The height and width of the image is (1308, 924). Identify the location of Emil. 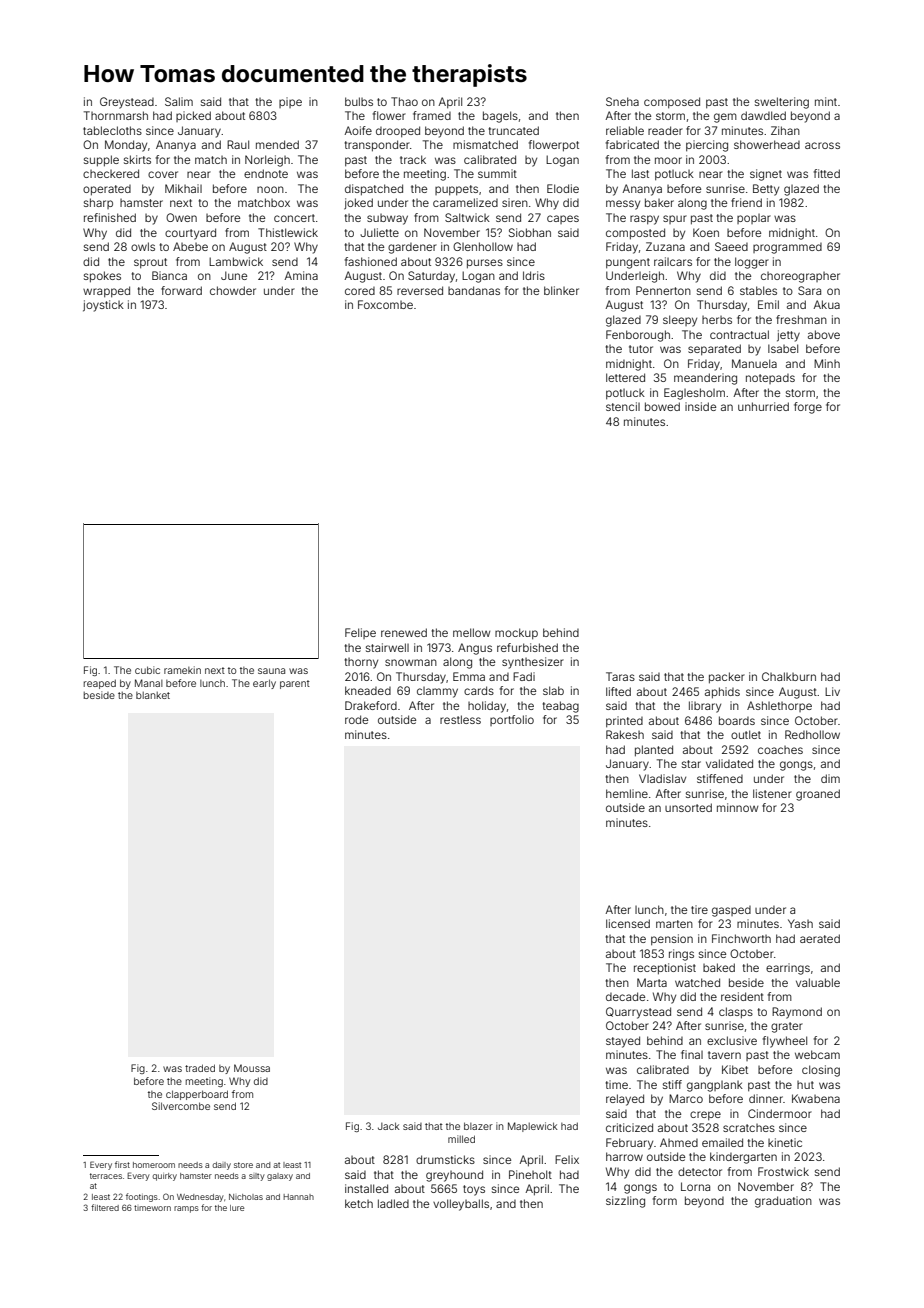
(768, 304).
